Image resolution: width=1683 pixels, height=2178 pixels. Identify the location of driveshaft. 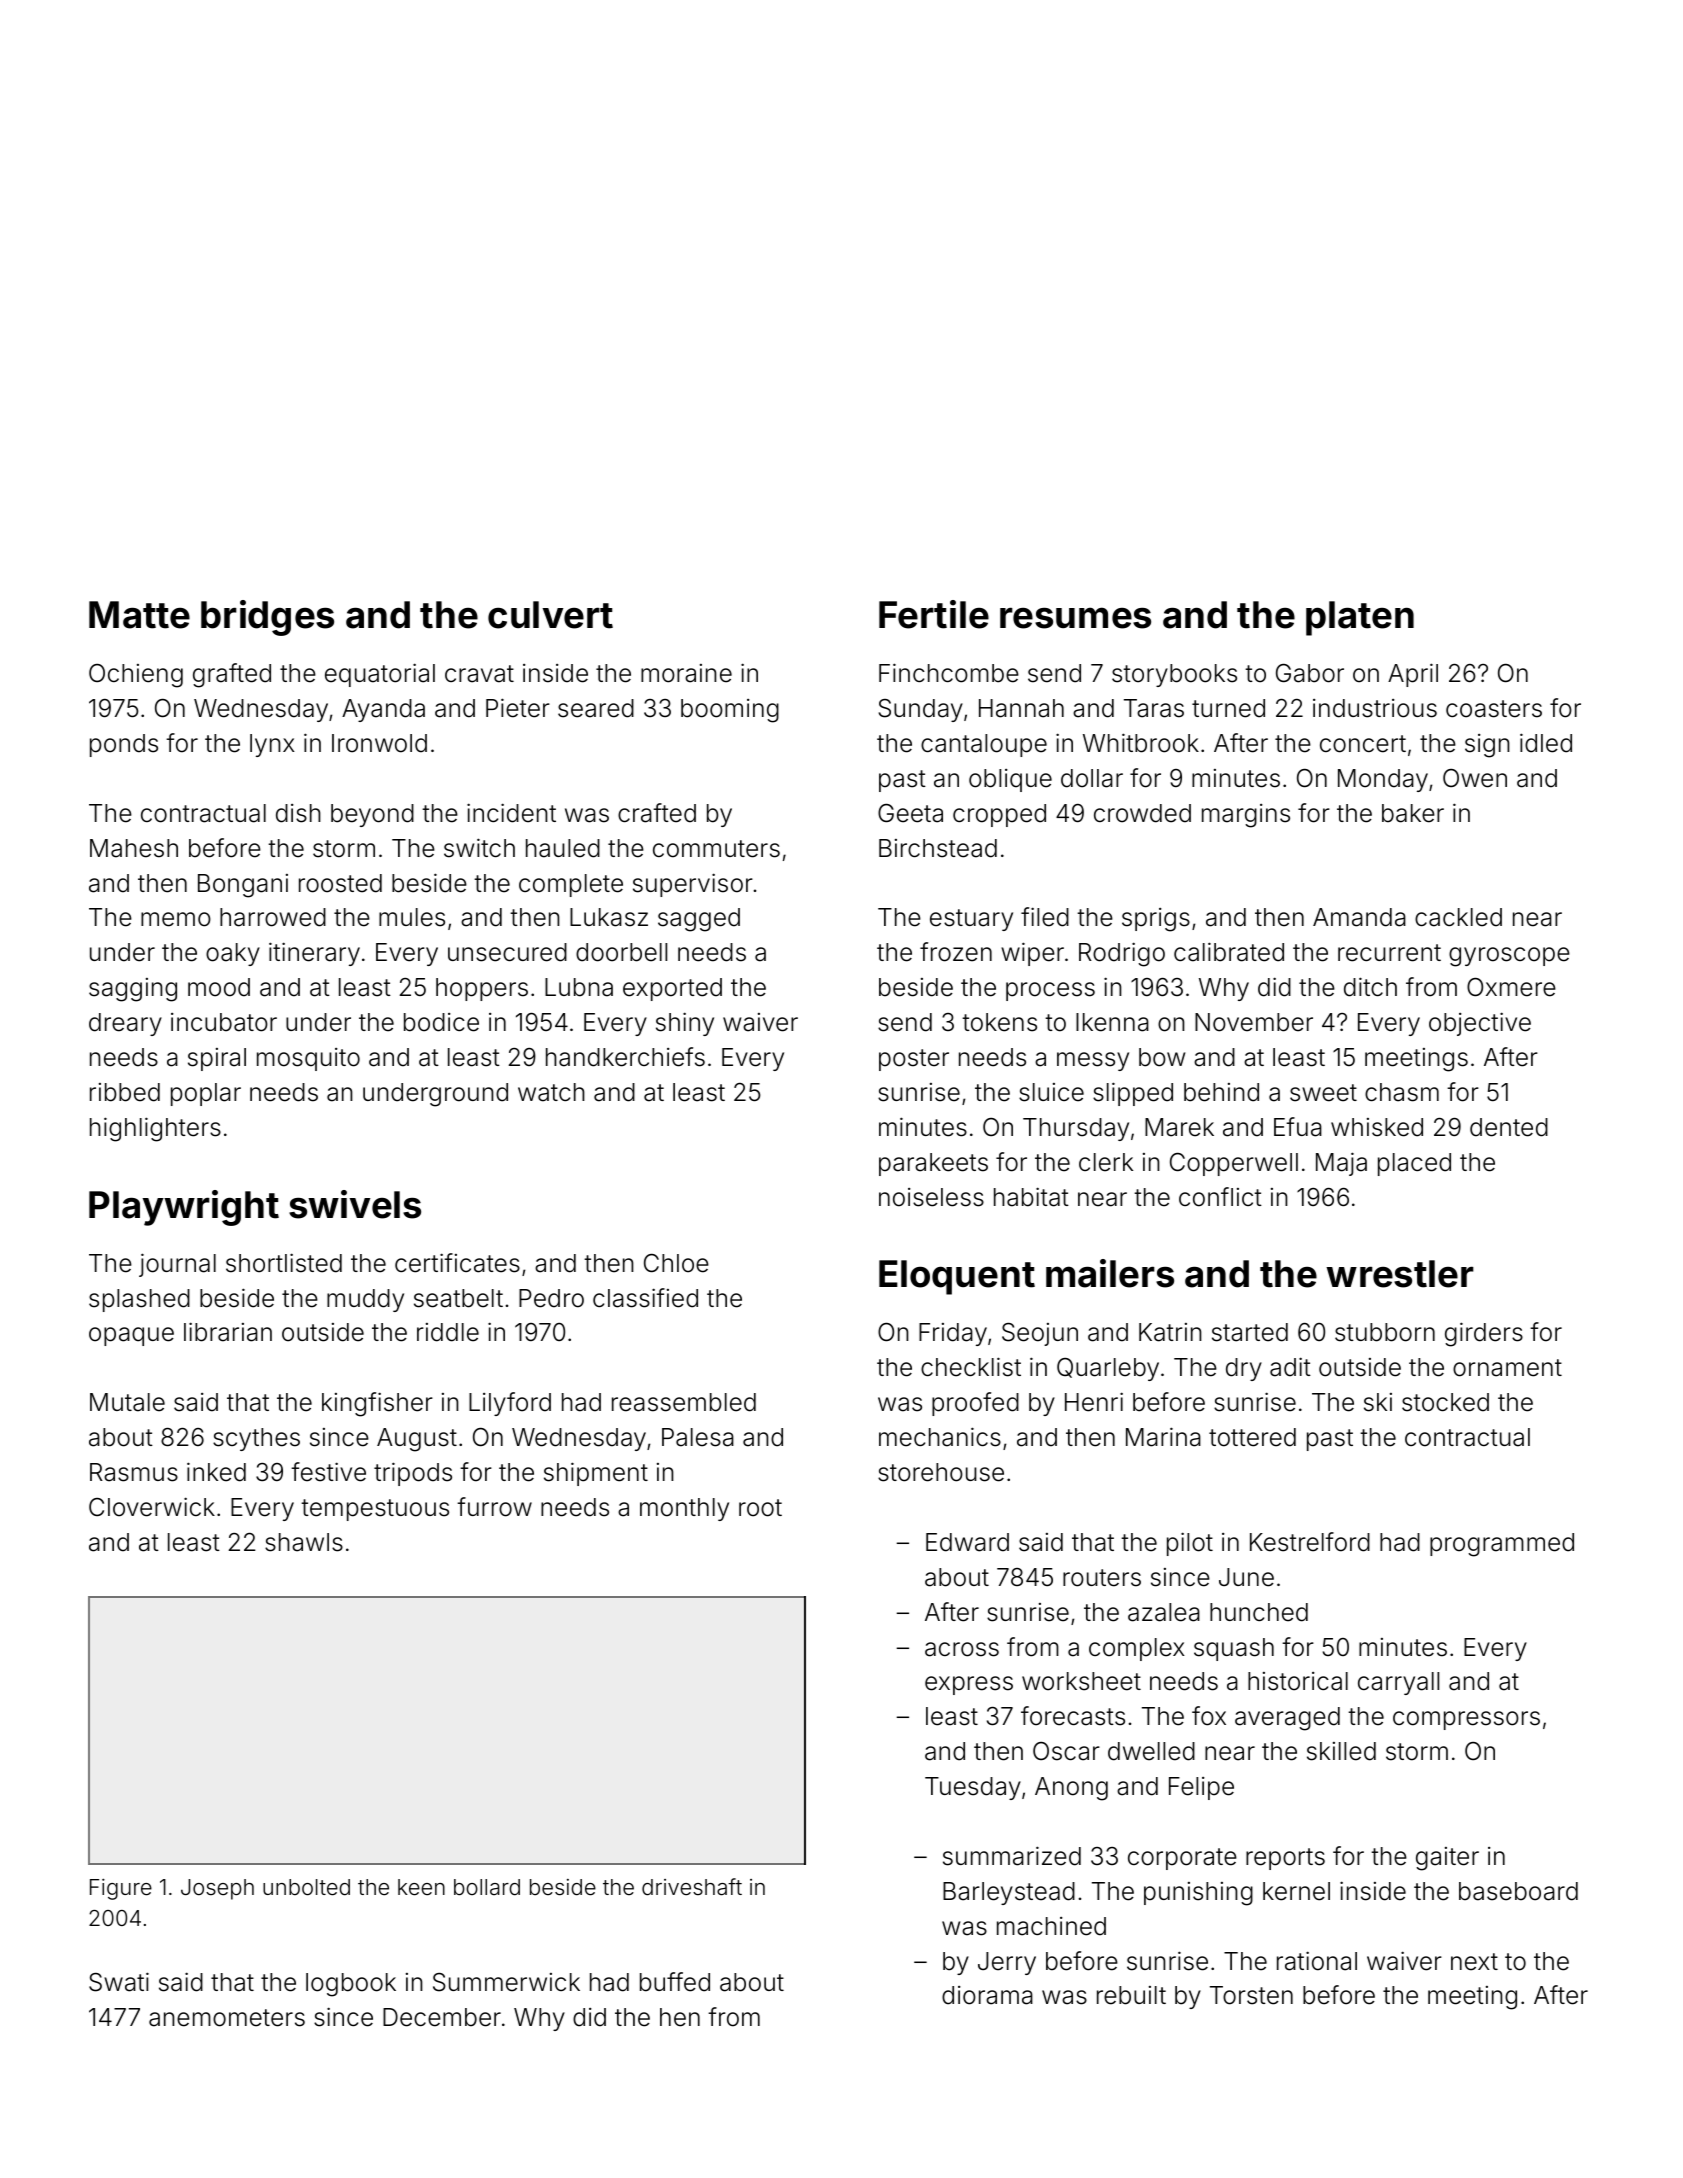
(692, 1887).
